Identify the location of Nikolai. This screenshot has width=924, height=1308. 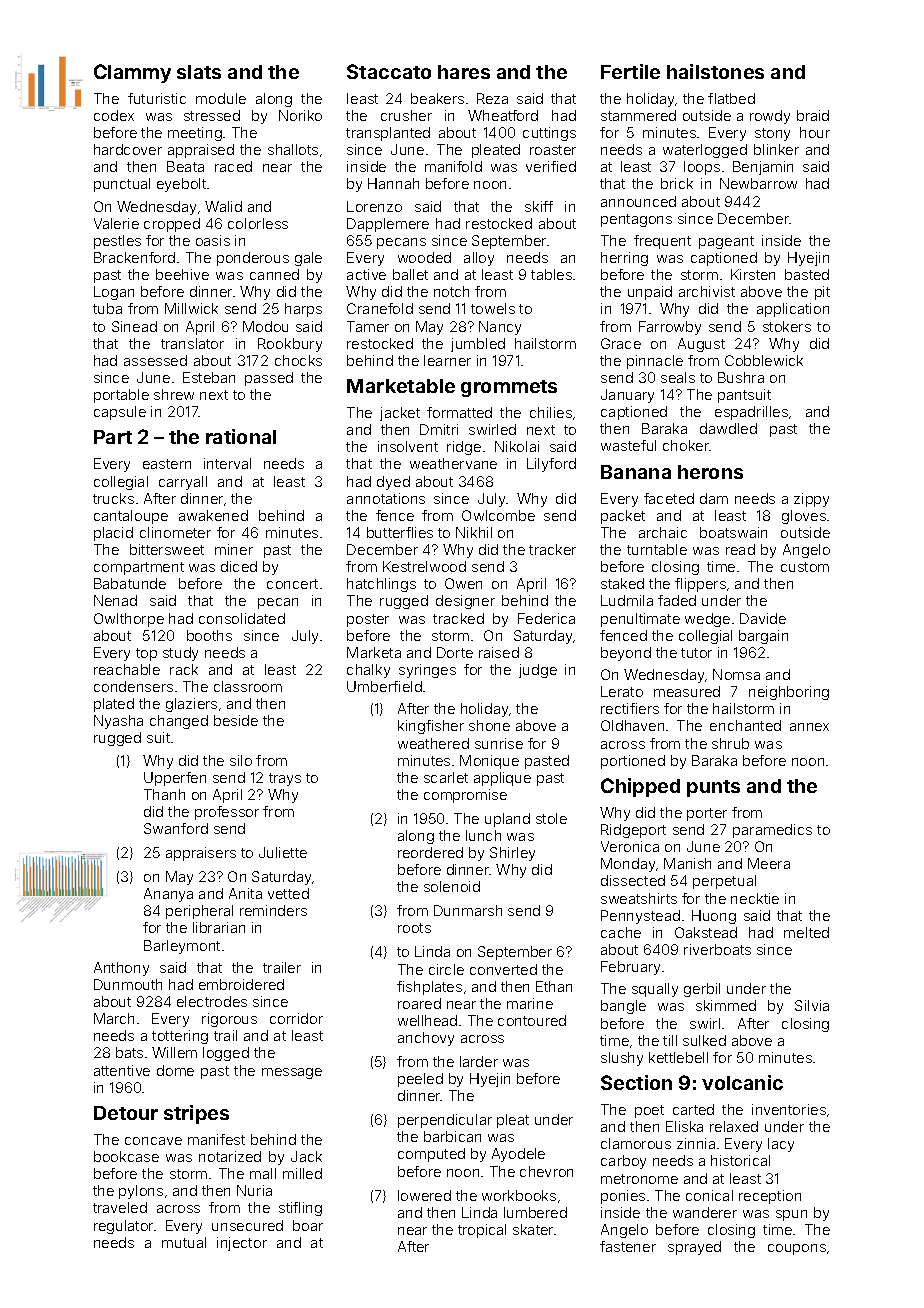
(517, 446).
